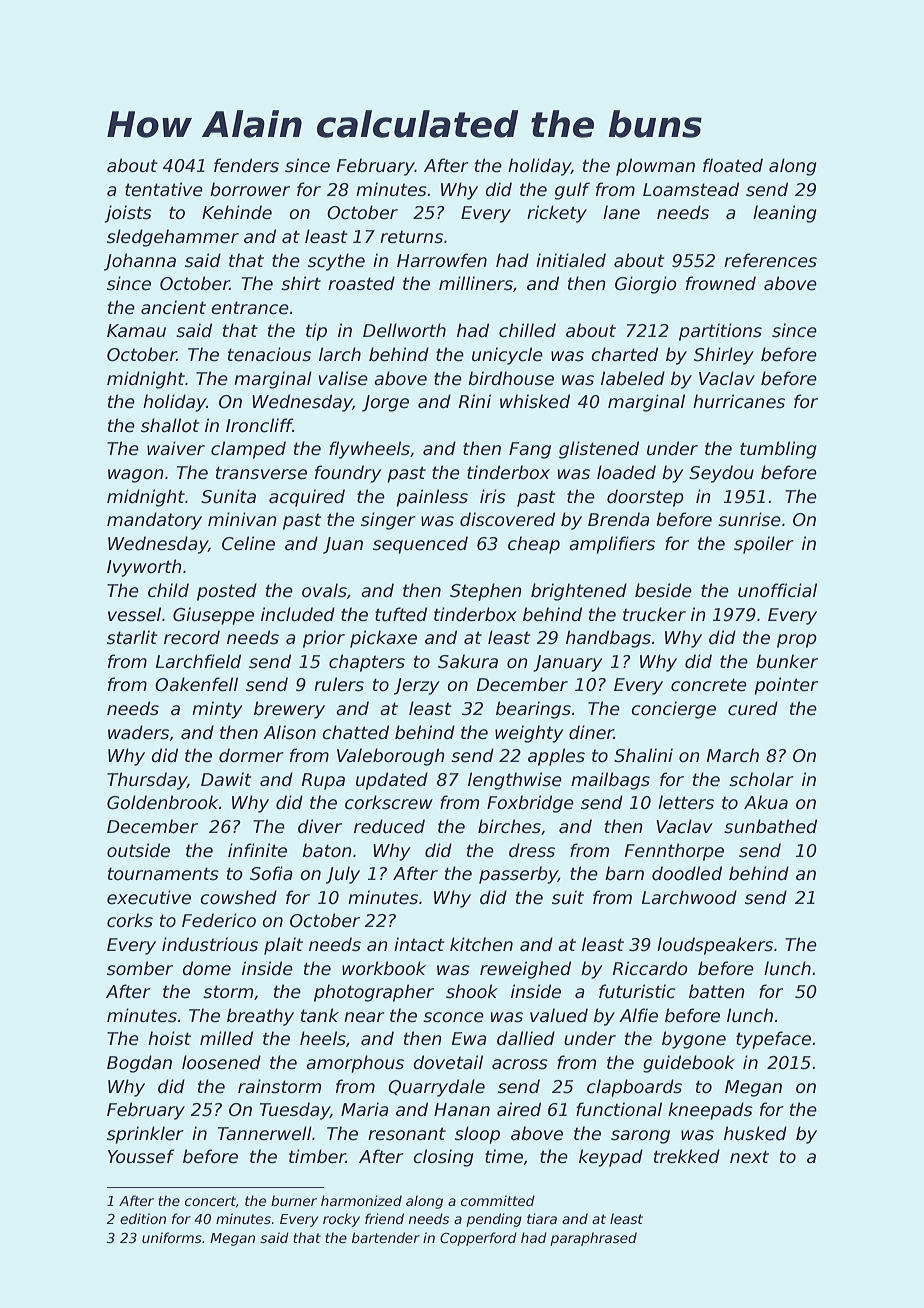 Image resolution: width=924 pixels, height=1308 pixels. Describe the element at coordinates (401, 614) in the screenshot. I see `tufted` at that location.
